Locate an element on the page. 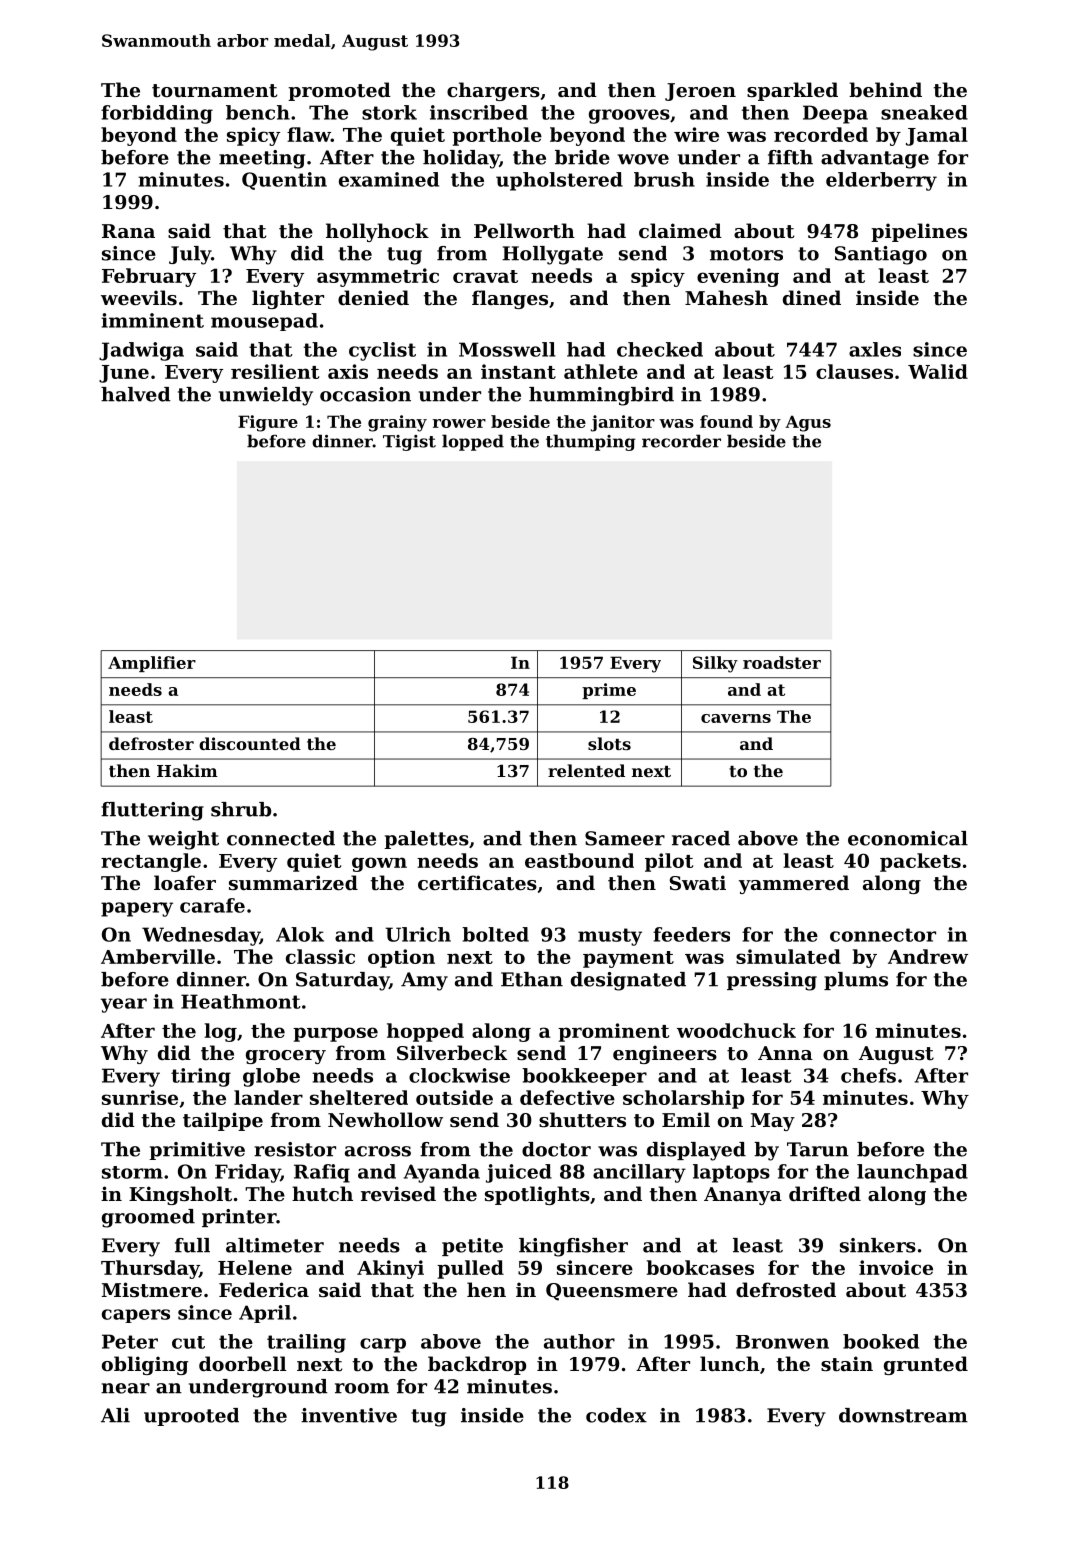 The height and width of the image is (1549, 1069). tournament is located at coordinates (214, 90).
